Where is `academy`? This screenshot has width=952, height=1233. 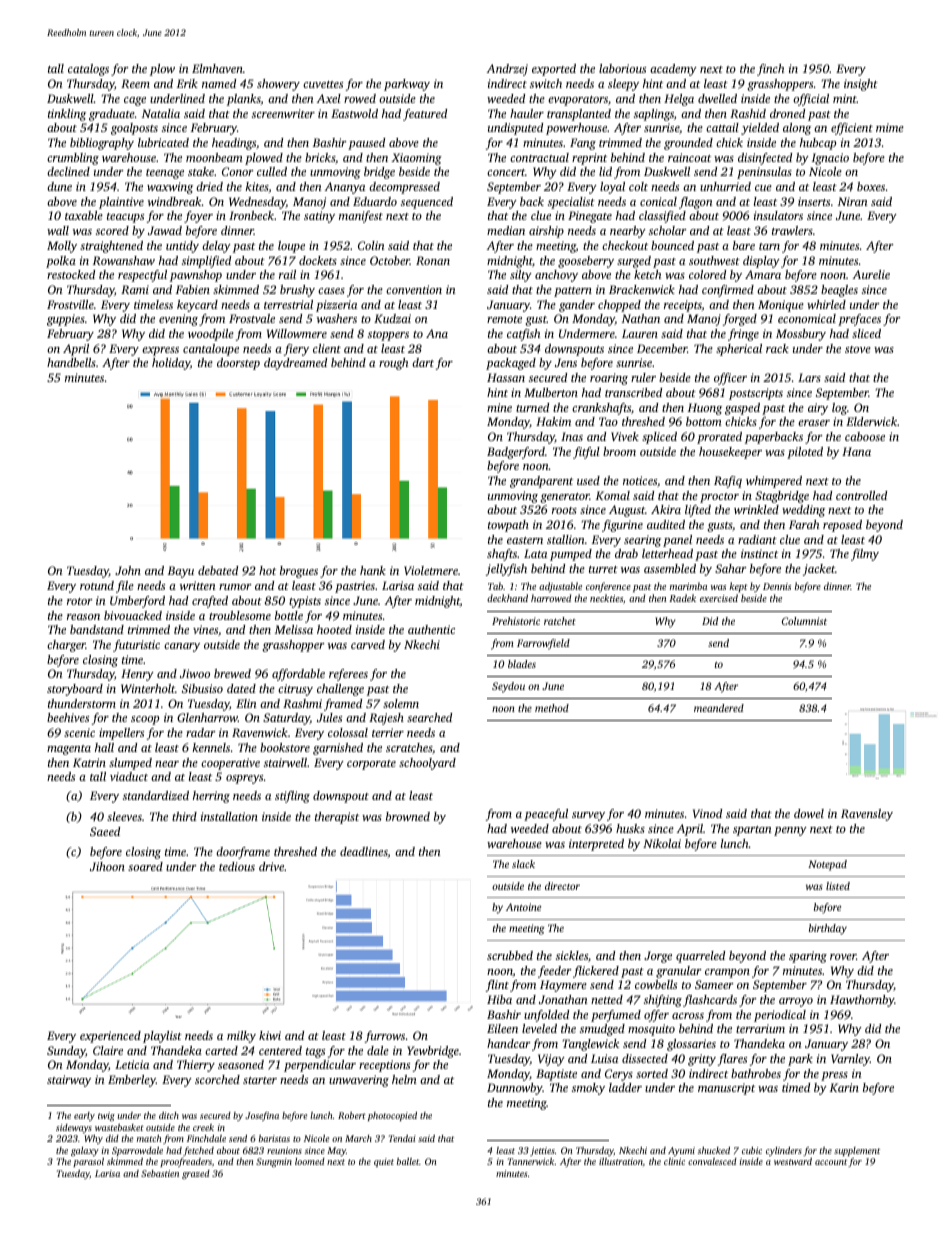 academy is located at coordinates (673, 70).
